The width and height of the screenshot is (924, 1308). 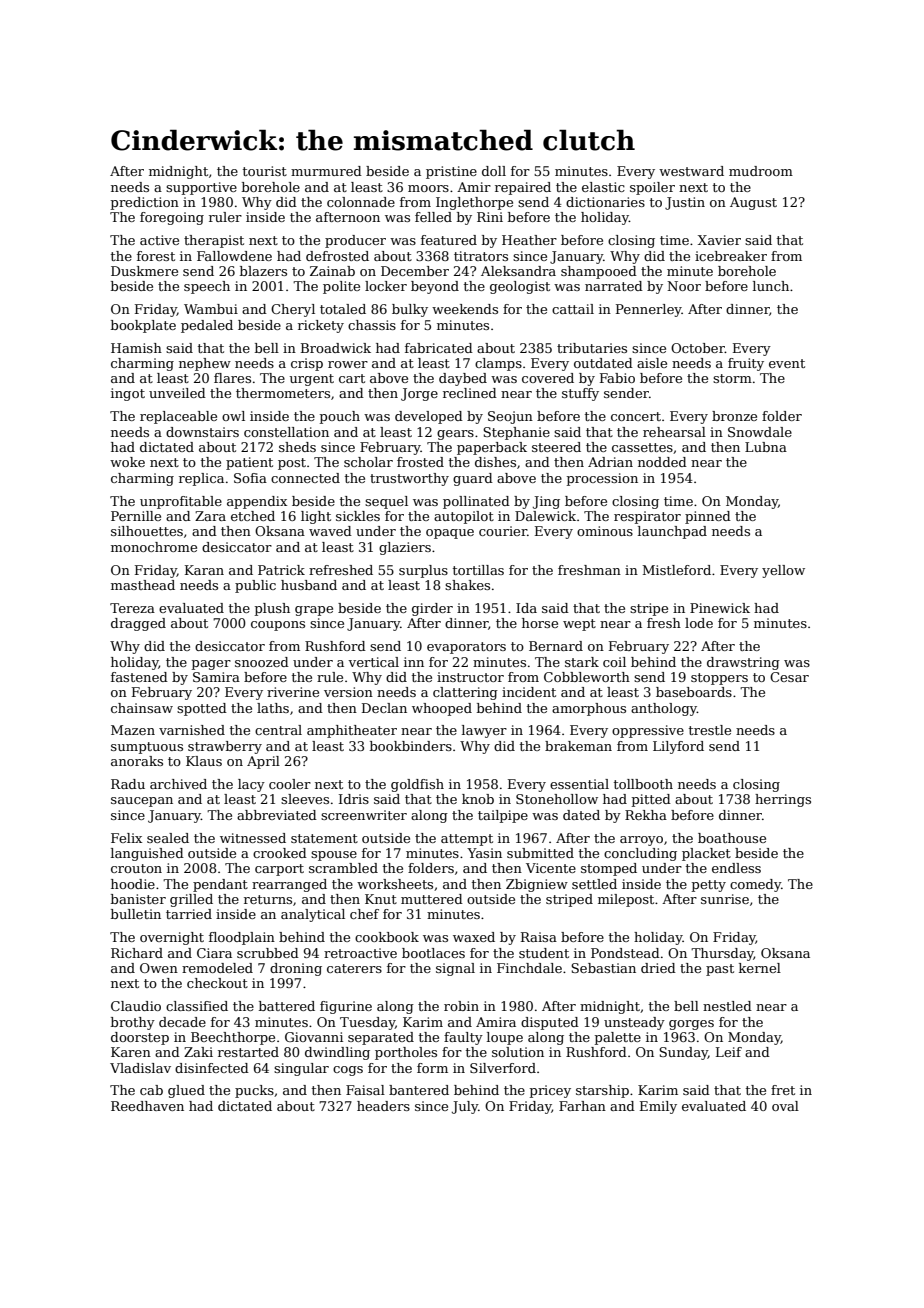 I want to click on Finchdale, so click(x=529, y=968).
